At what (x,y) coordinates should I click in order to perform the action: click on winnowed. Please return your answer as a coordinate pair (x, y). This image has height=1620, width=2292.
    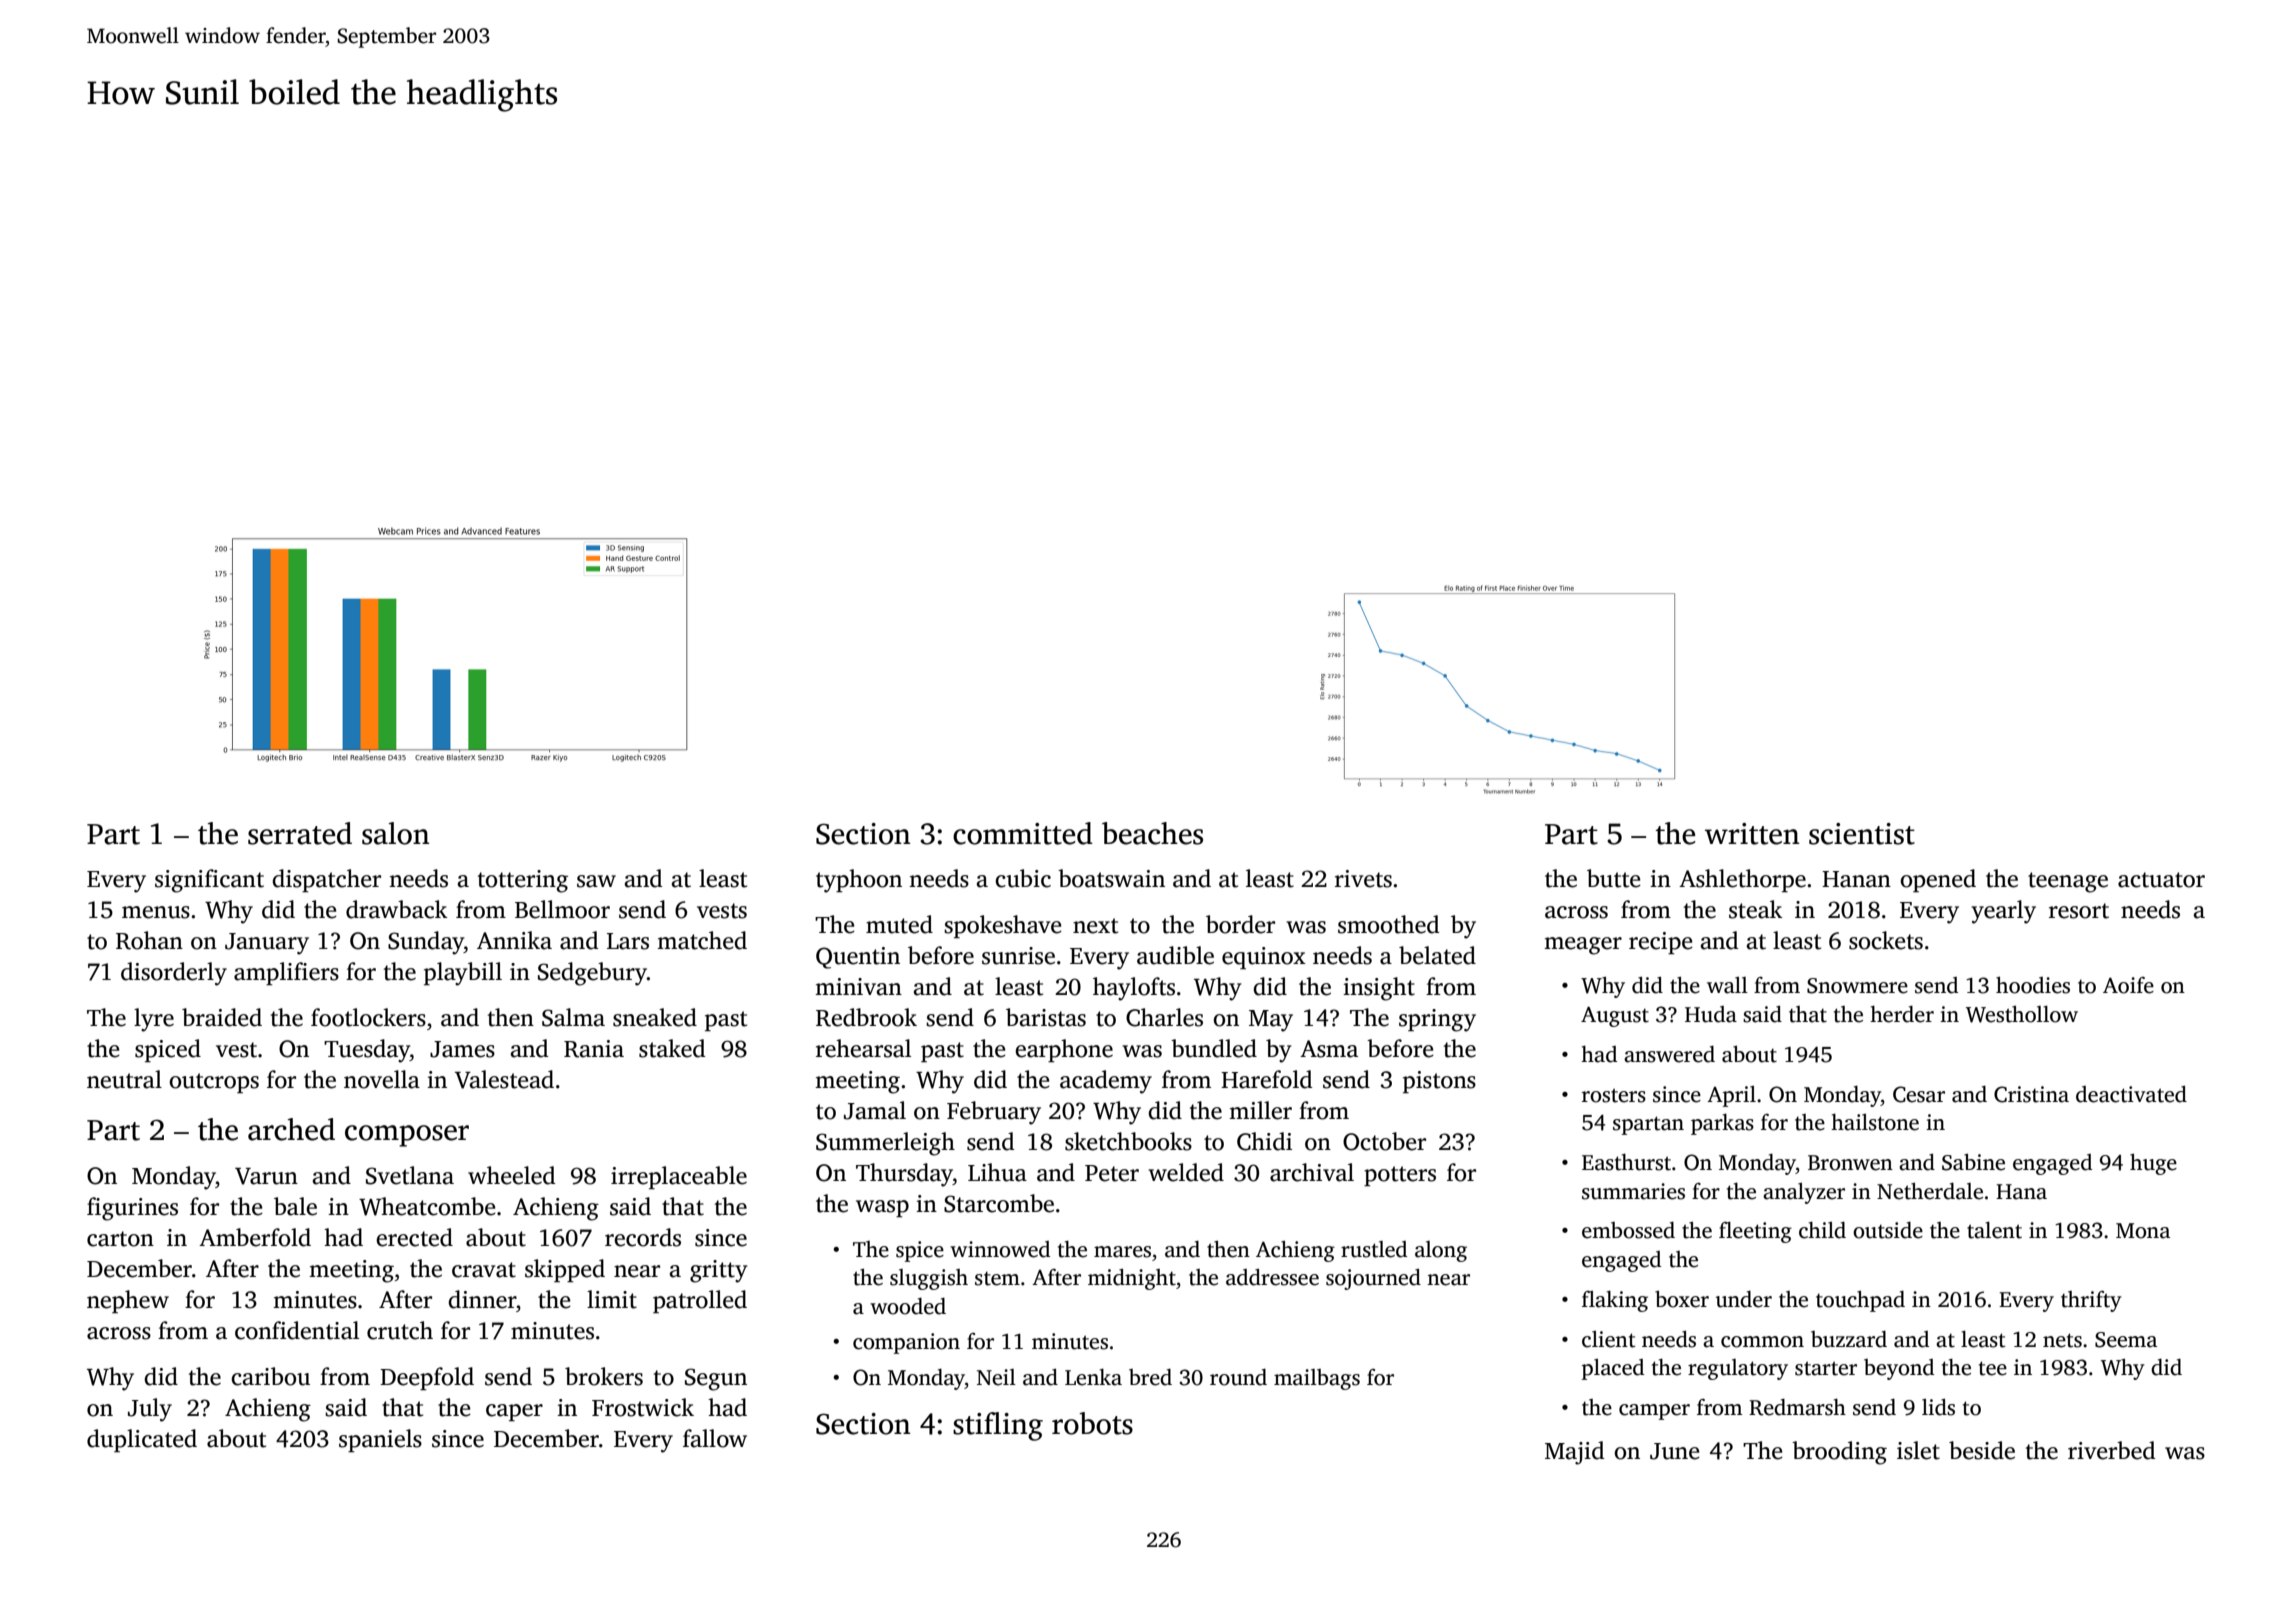
    Looking at the image, I should click on (1000, 1249).
